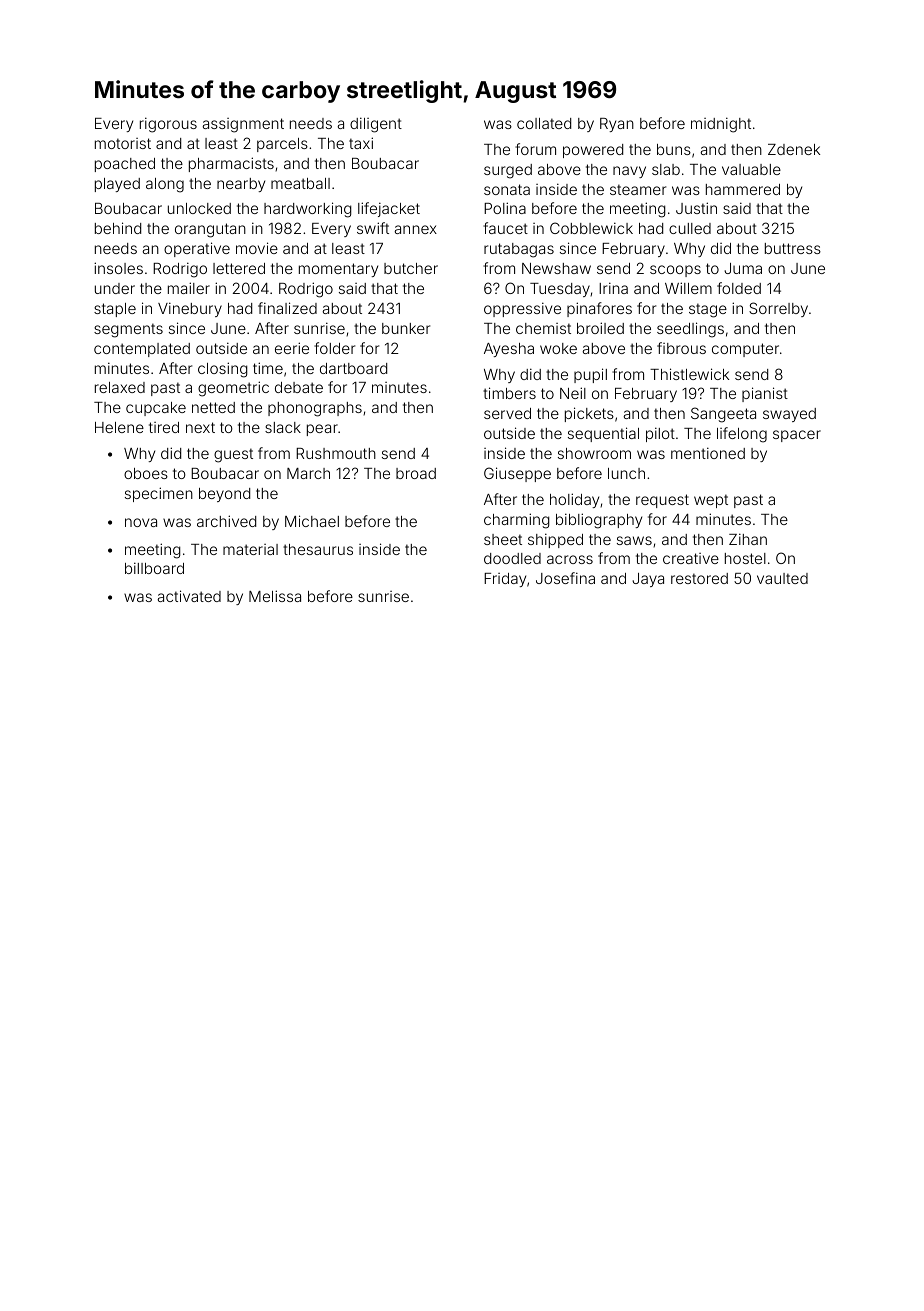 The image size is (924, 1311). Describe the element at coordinates (361, 143) in the screenshot. I see `taxi` at that location.
